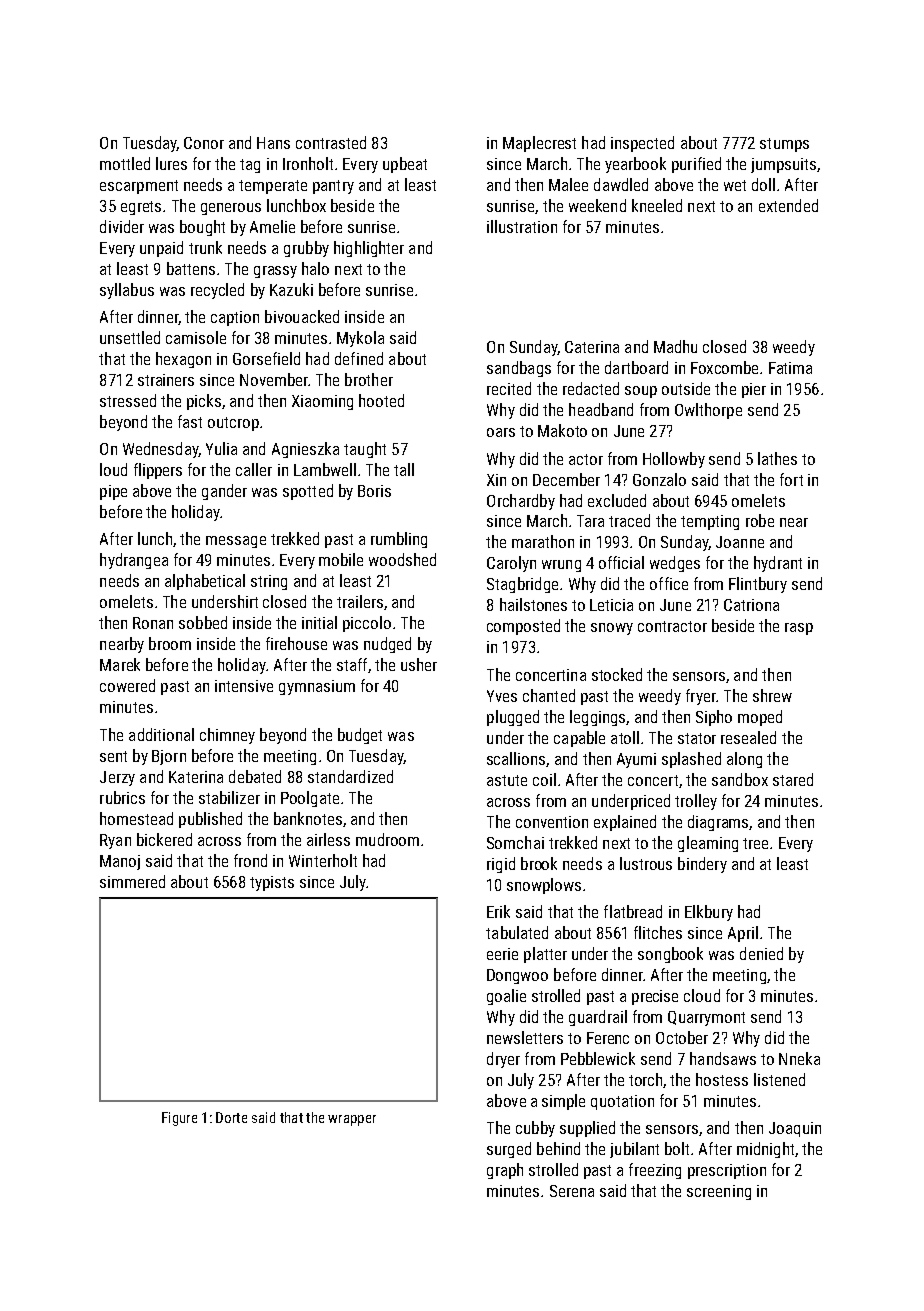 Image resolution: width=924 pixels, height=1311 pixels. What do you see at coordinates (169, 757) in the screenshot?
I see `Bjorn` at bounding box center [169, 757].
